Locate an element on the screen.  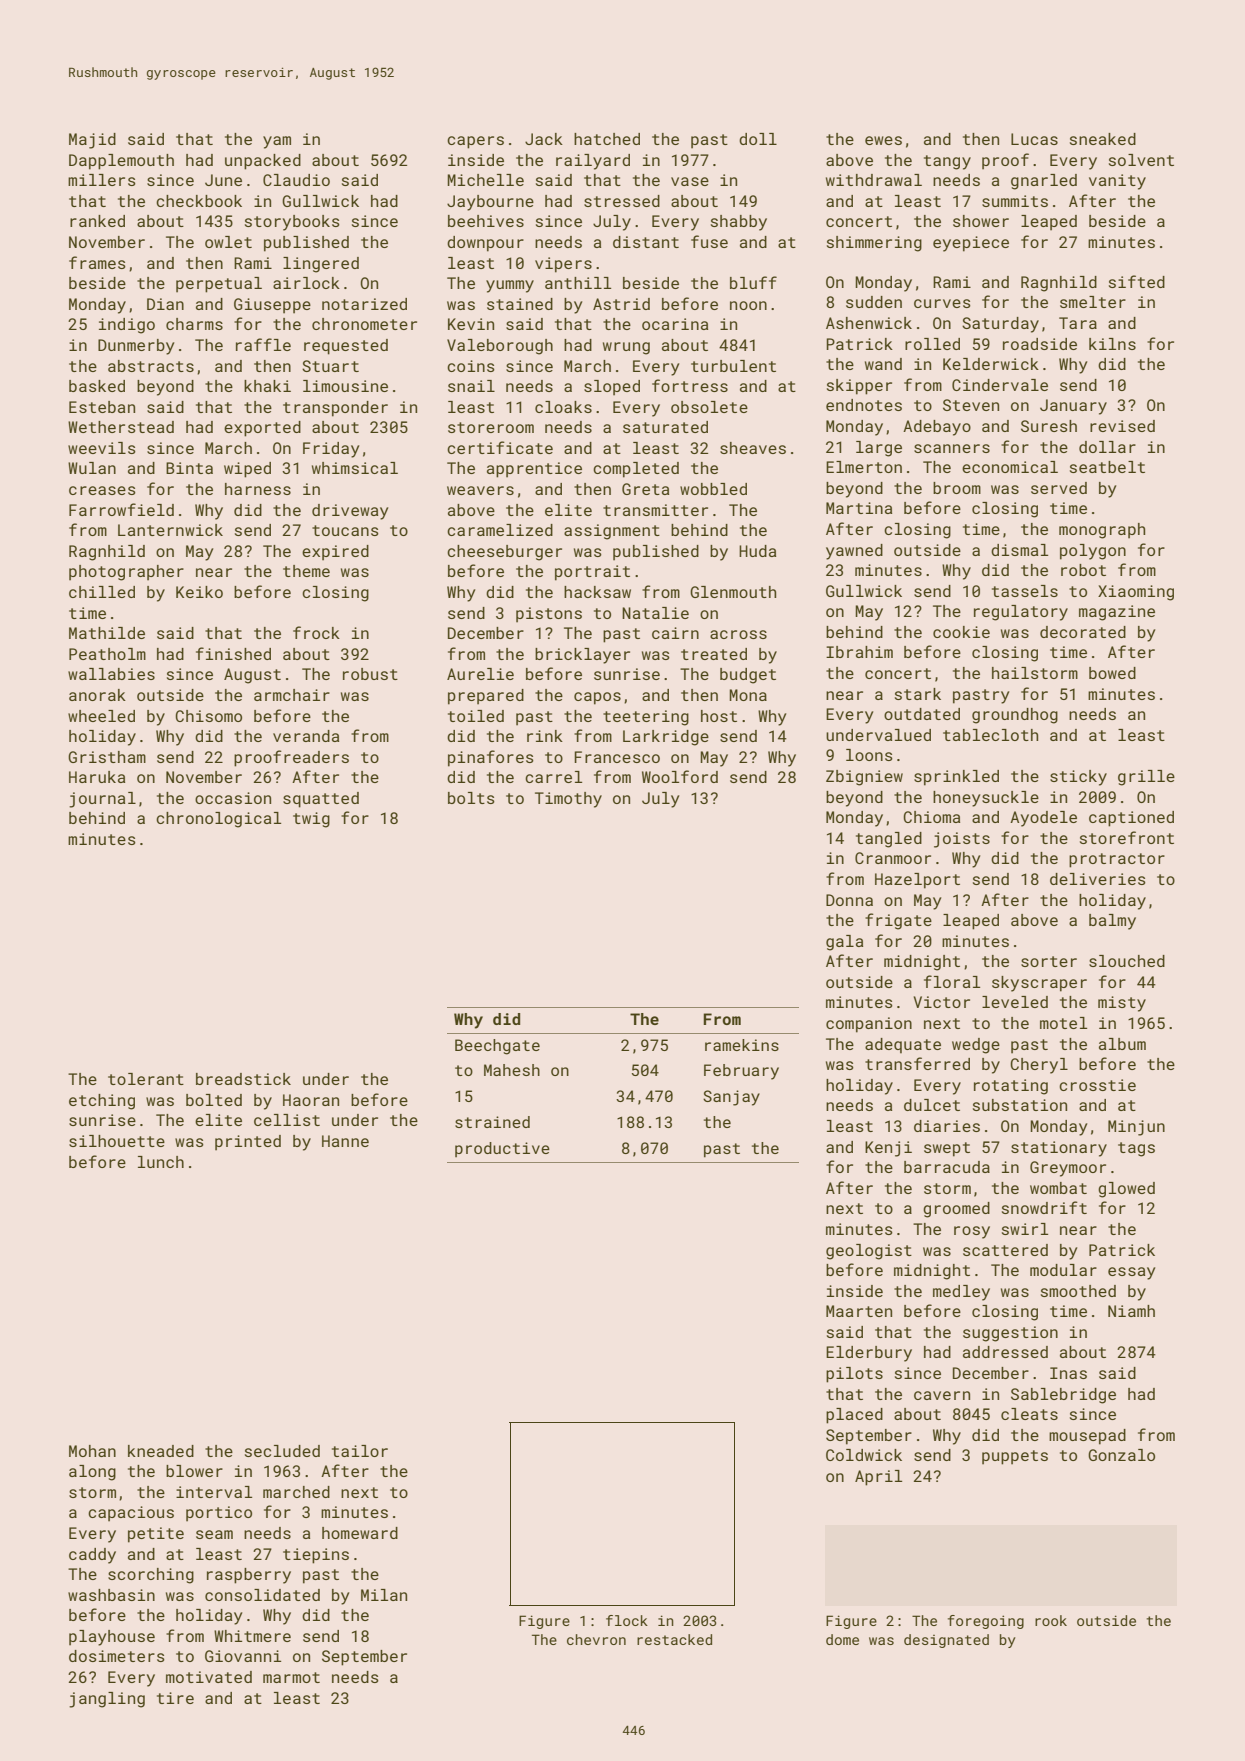
playhouse is located at coordinates (112, 1638).
